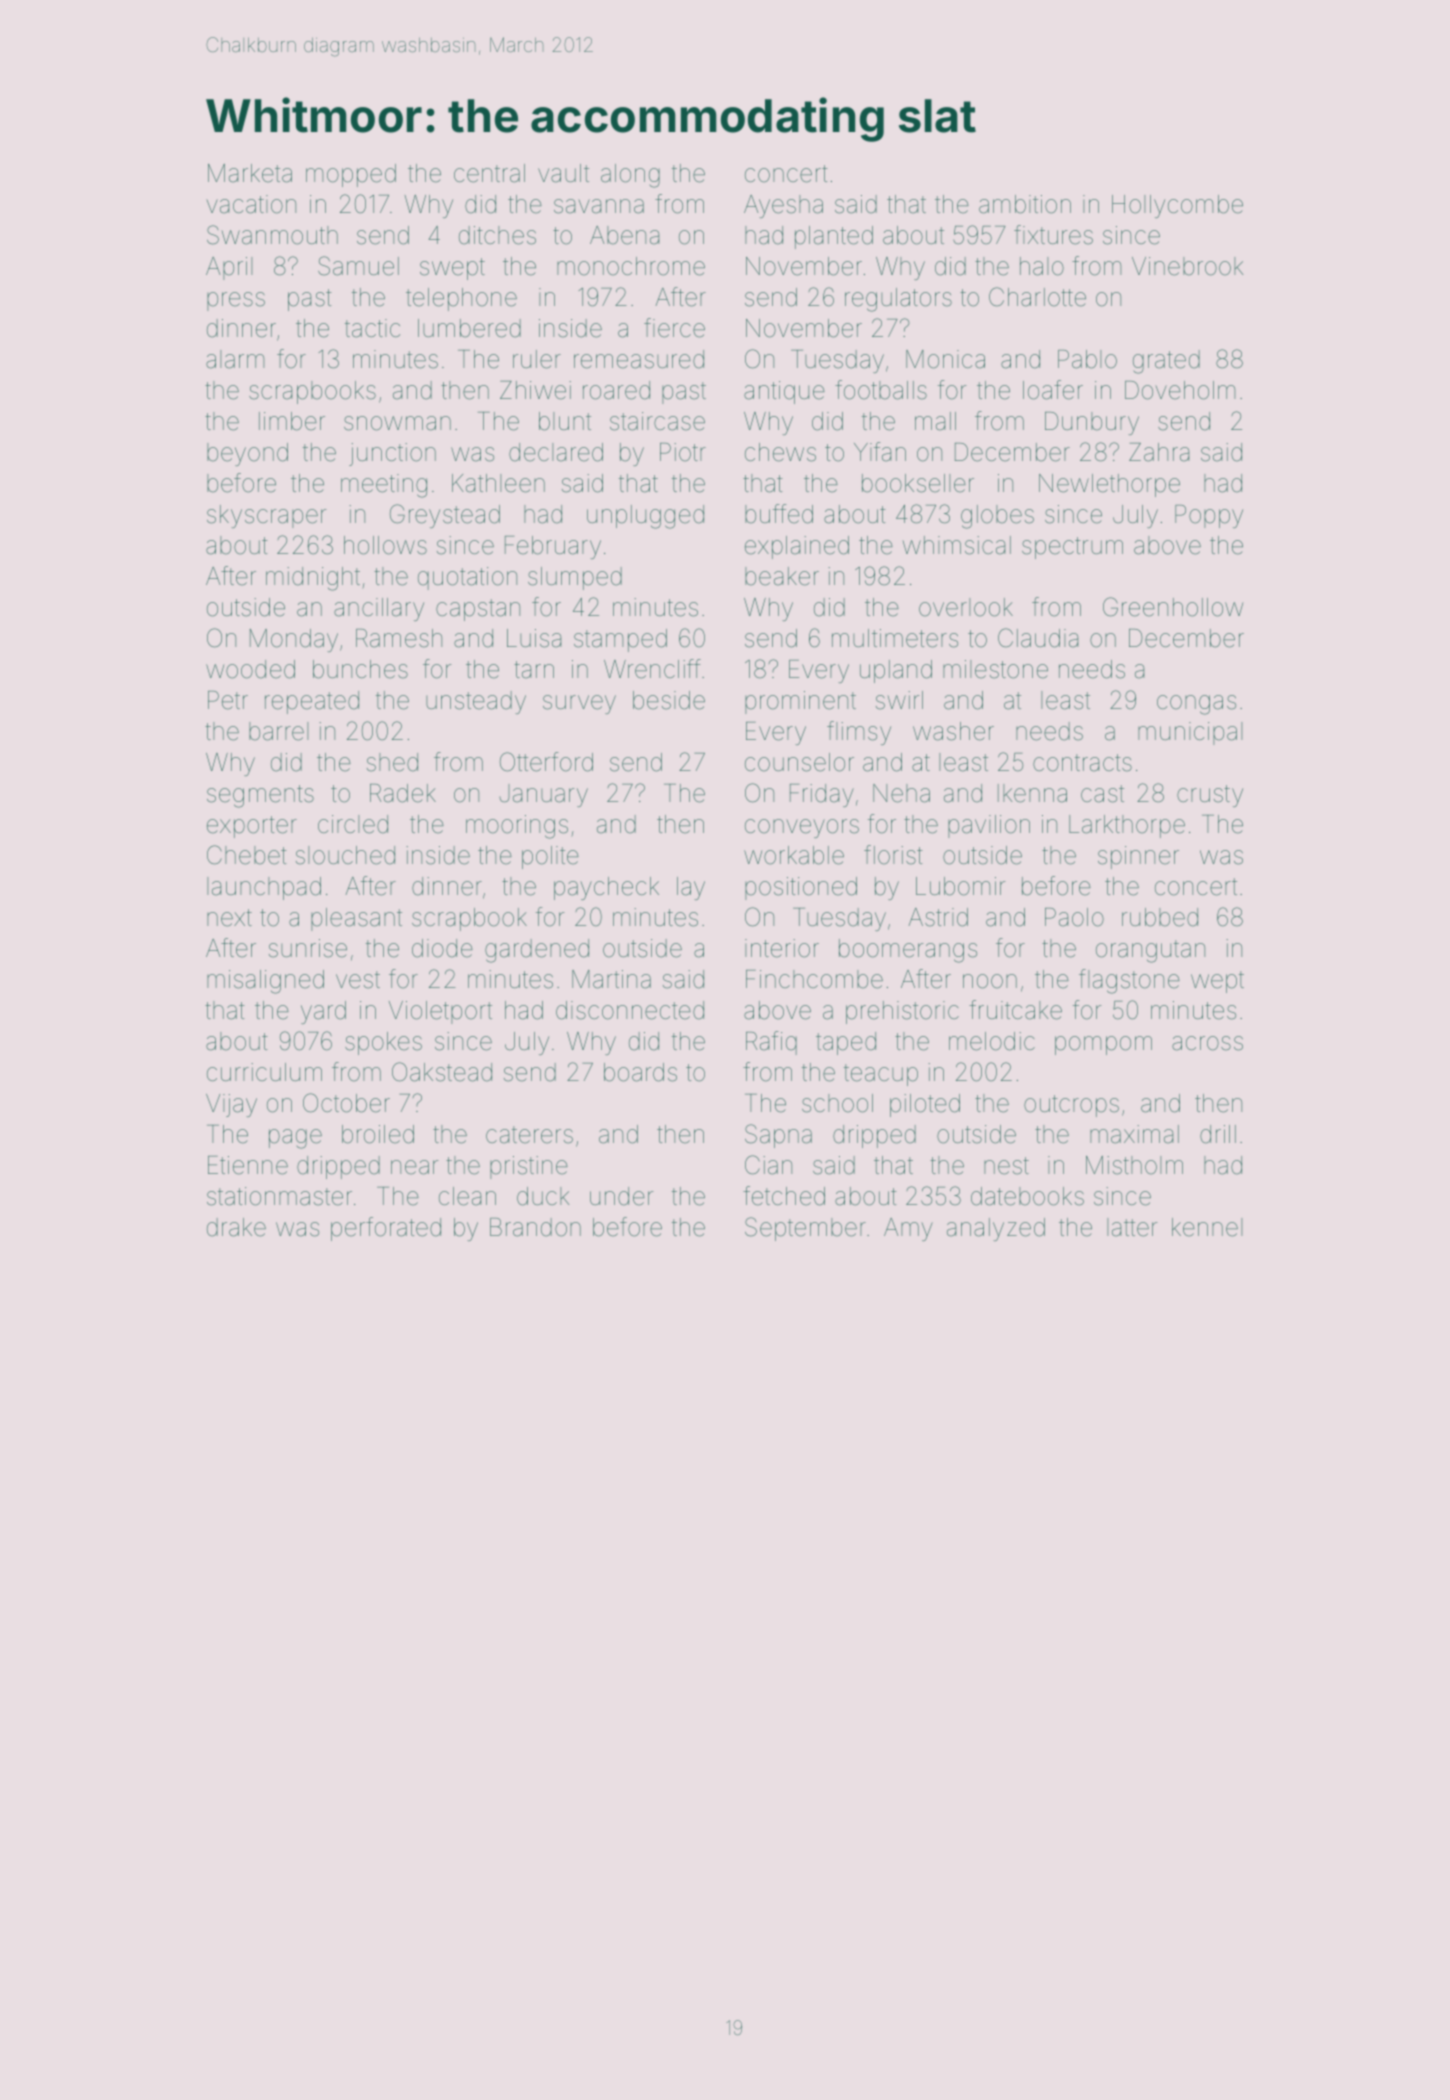 The image size is (1450, 2100). I want to click on planted, so click(834, 237).
